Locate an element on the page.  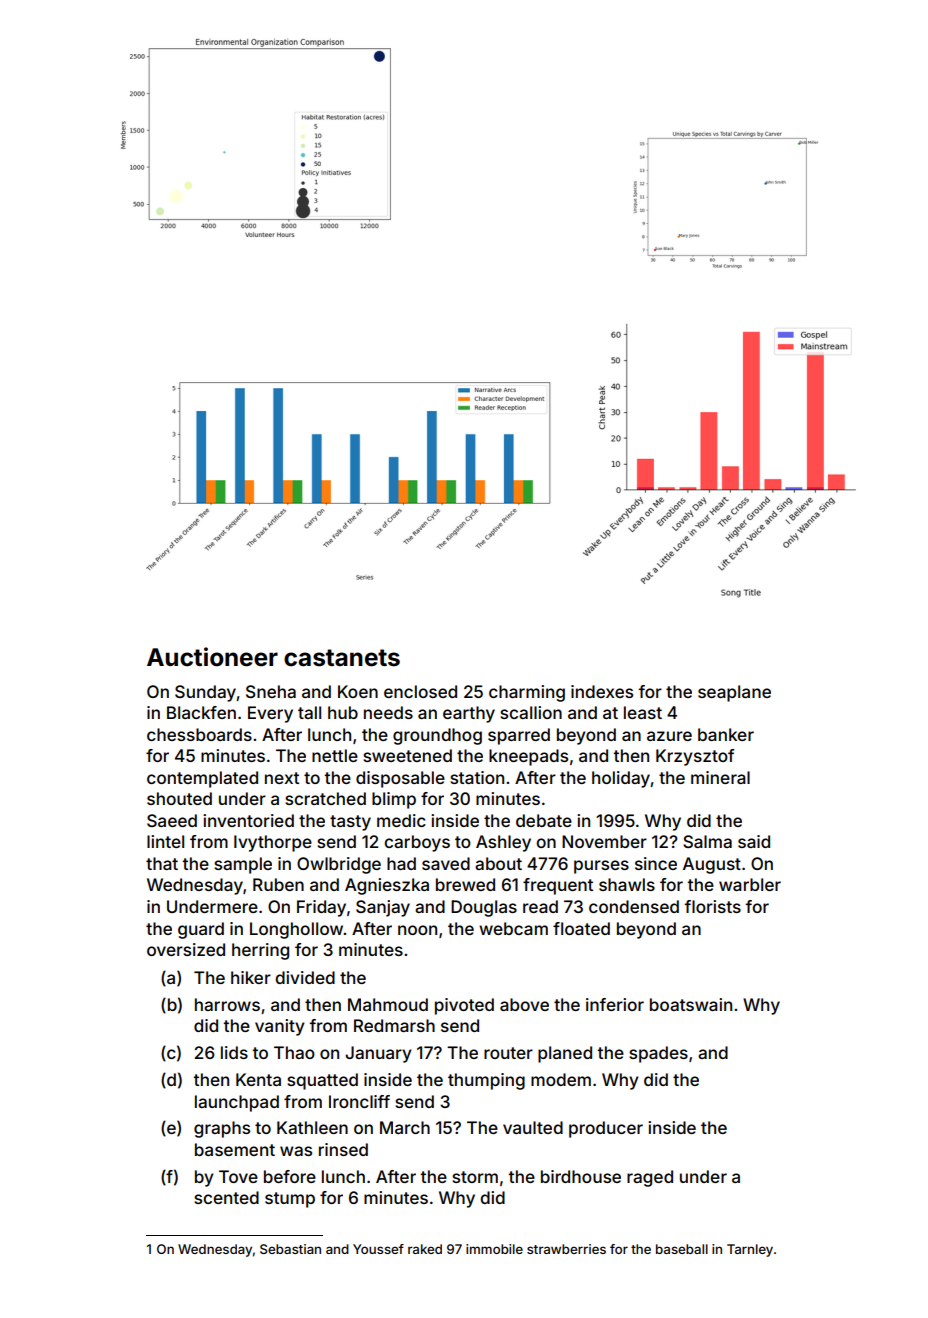
immobile is located at coordinates (494, 1249).
